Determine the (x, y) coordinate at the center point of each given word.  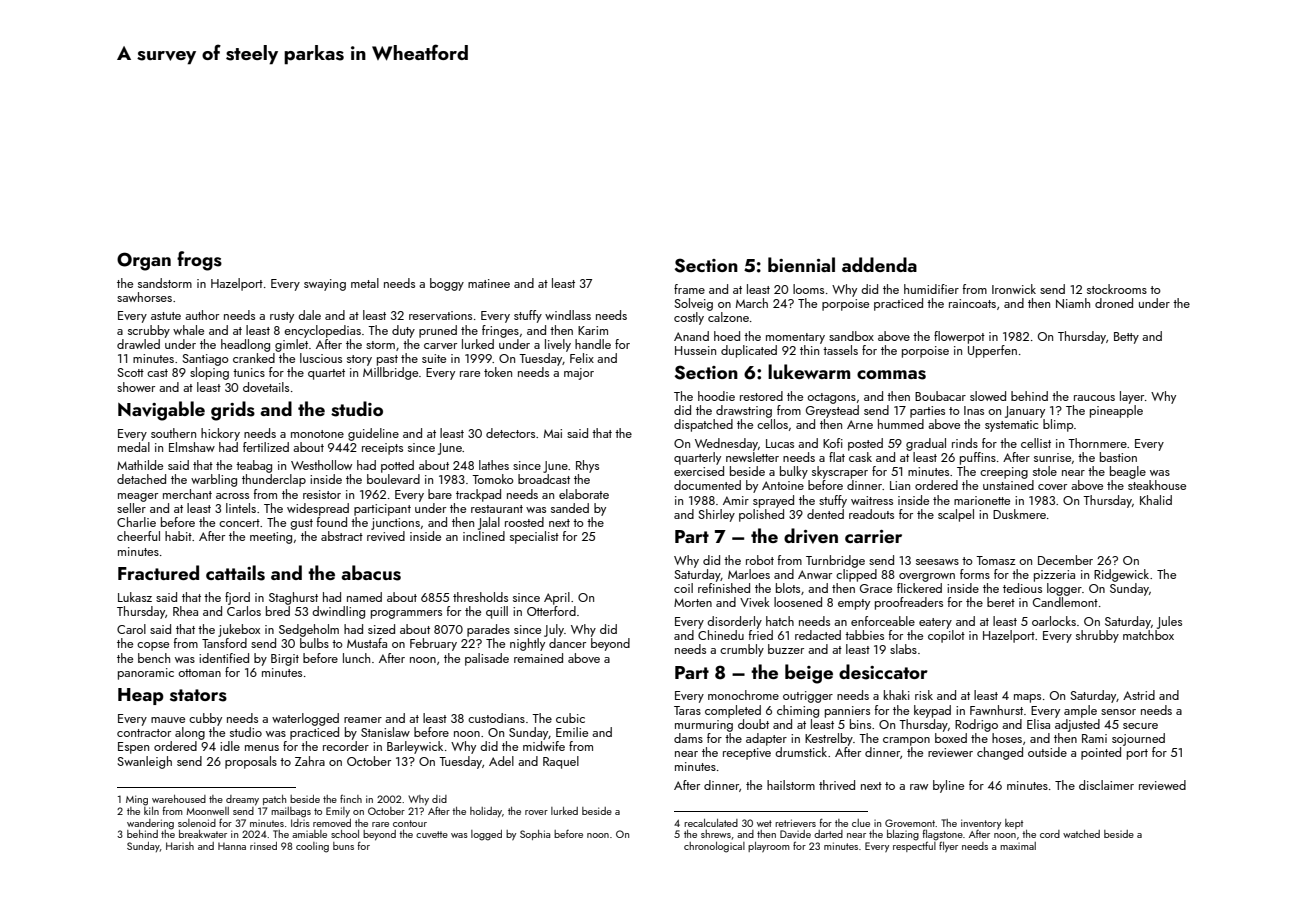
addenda (879, 264)
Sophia (535, 835)
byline (948, 786)
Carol (131, 629)
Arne (860, 424)
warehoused (179, 799)
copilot (946, 636)
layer (1132, 397)
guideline (373, 434)
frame (689, 289)
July (554, 630)
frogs (199, 261)
